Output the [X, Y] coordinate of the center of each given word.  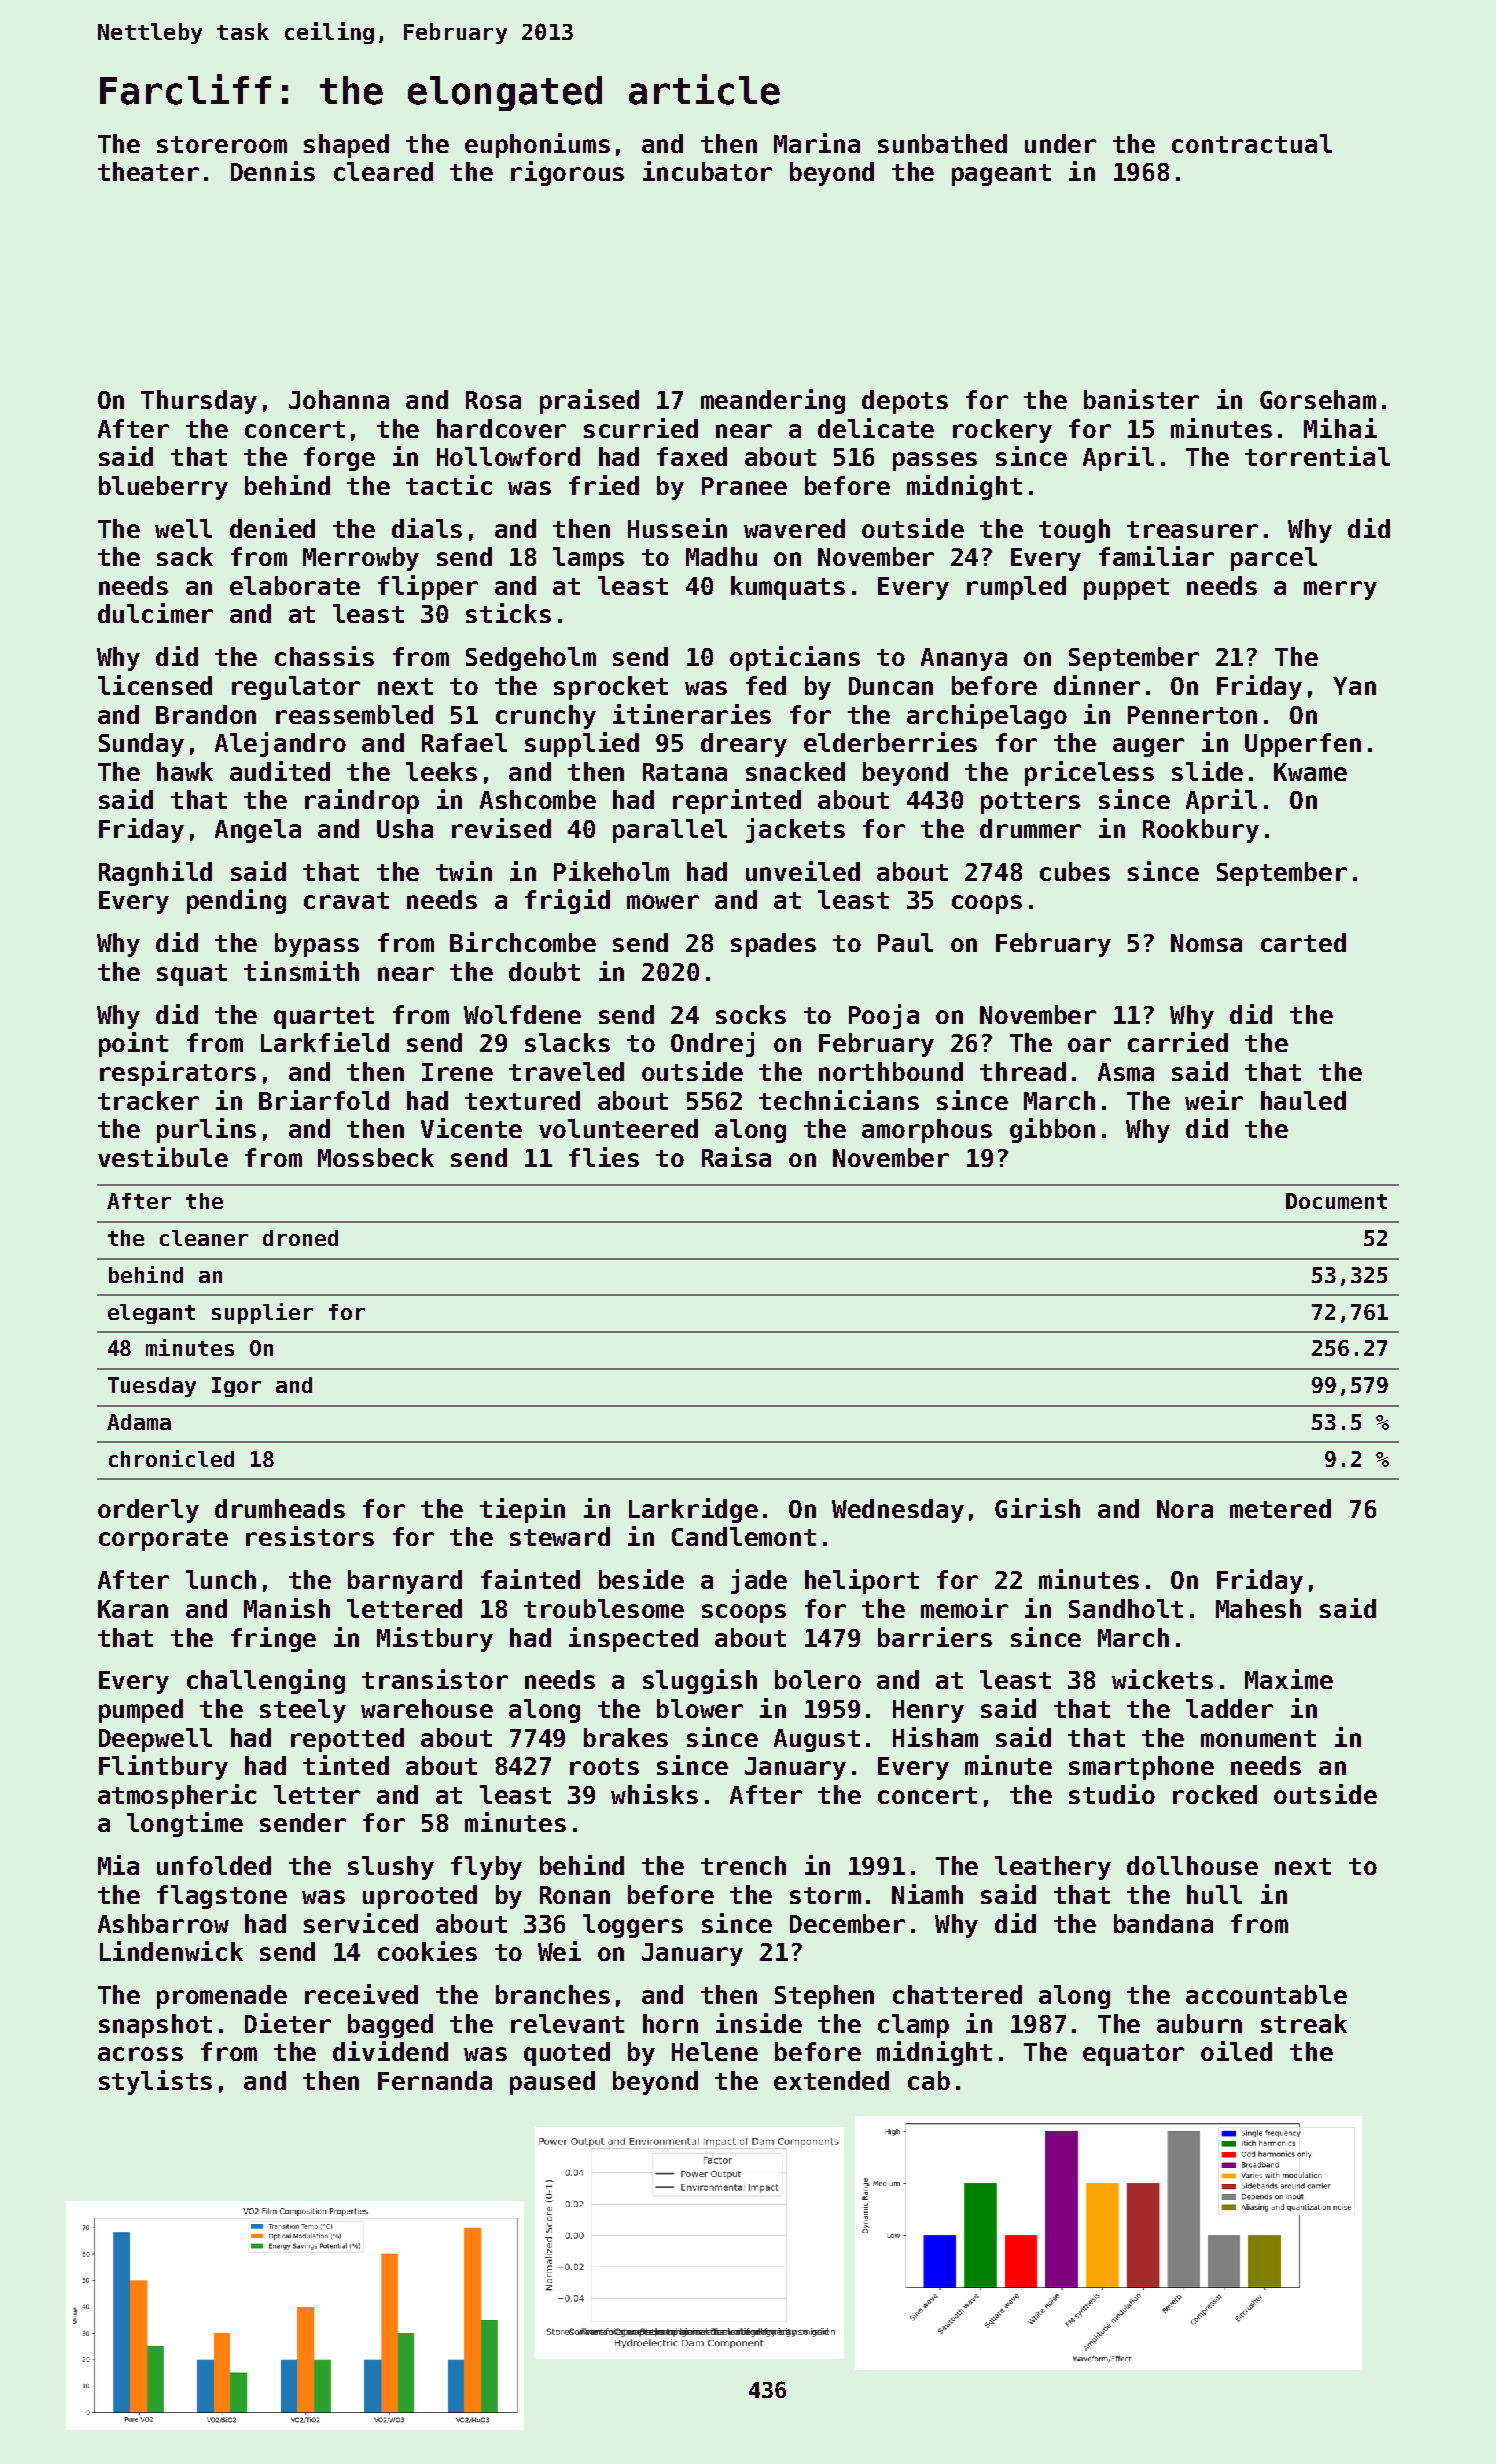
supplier [262, 1313]
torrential [1317, 456]
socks [751, 1014]
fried [604, 485]
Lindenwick [171, 1951]
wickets [1162, 1679]
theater [148, 171]
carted [1303, 942]
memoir [964, 1608]
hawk [185, 771]
